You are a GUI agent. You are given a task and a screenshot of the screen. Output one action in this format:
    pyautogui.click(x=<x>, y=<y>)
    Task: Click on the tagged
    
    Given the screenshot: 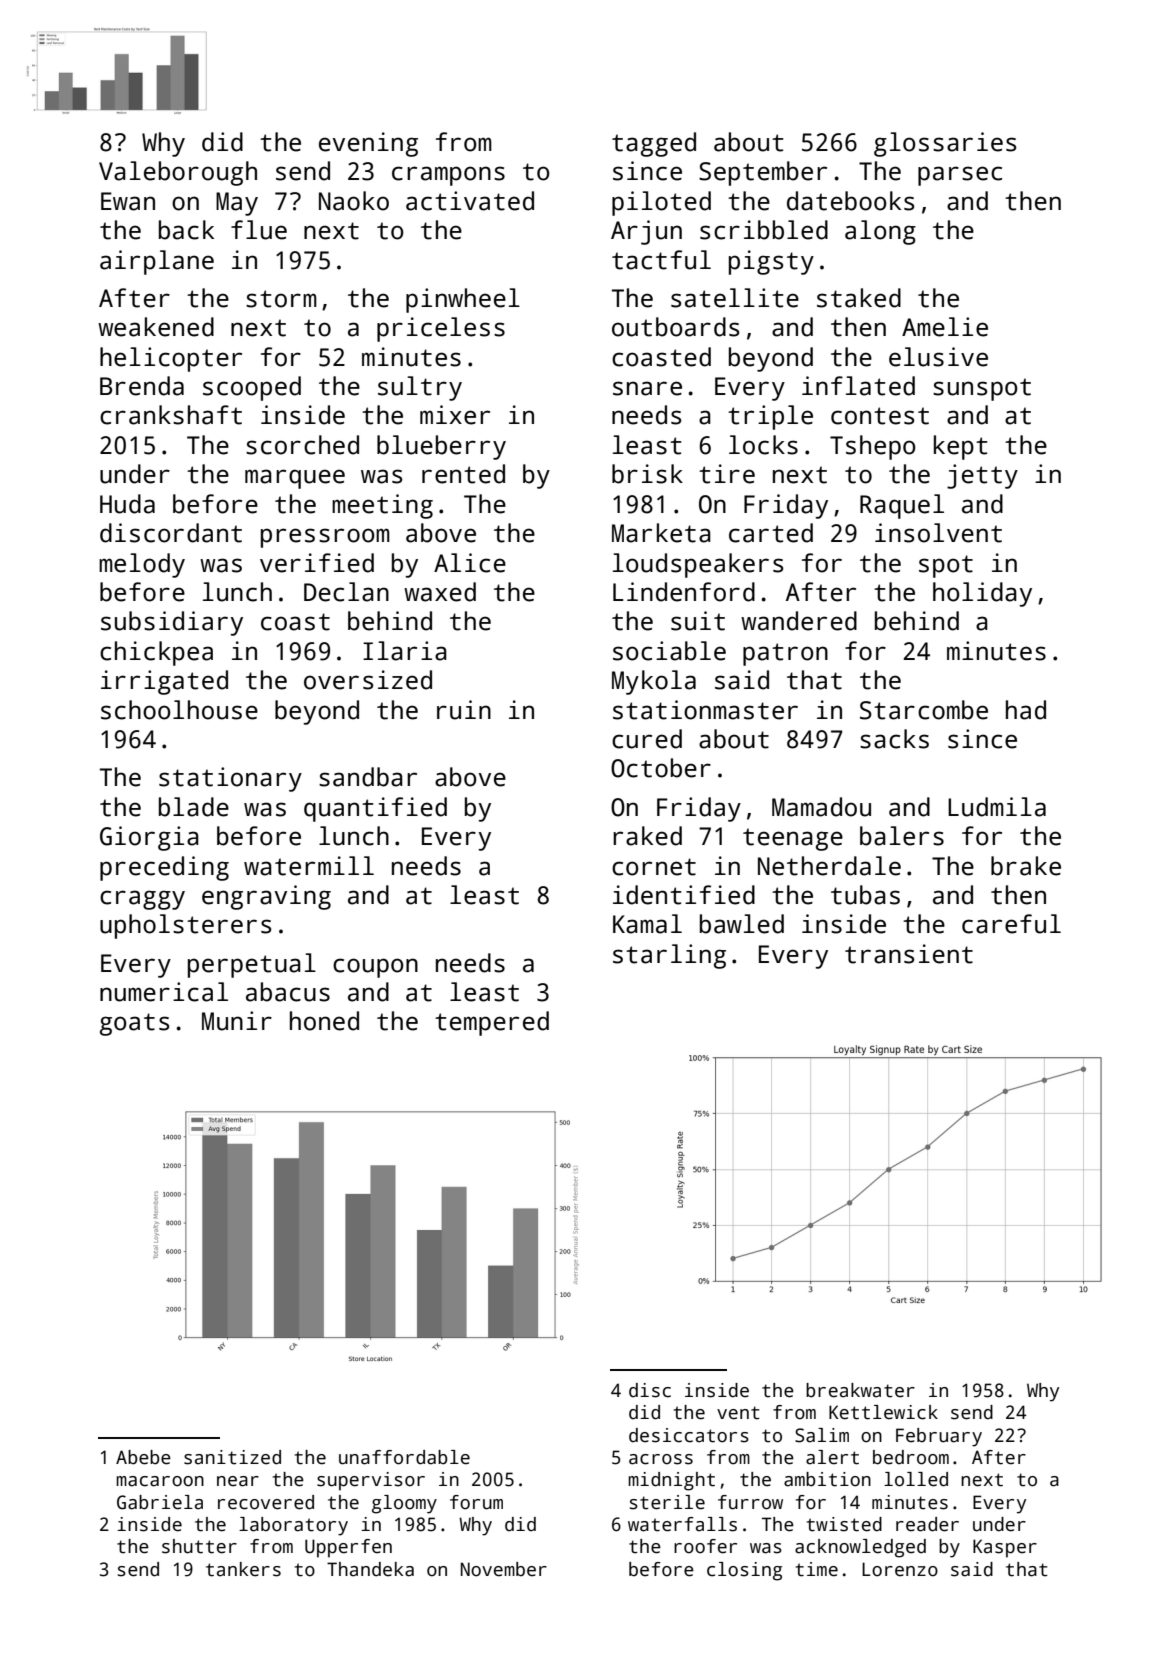 What is the action you would take?
    pyautogui.click(x=654, y=144)
